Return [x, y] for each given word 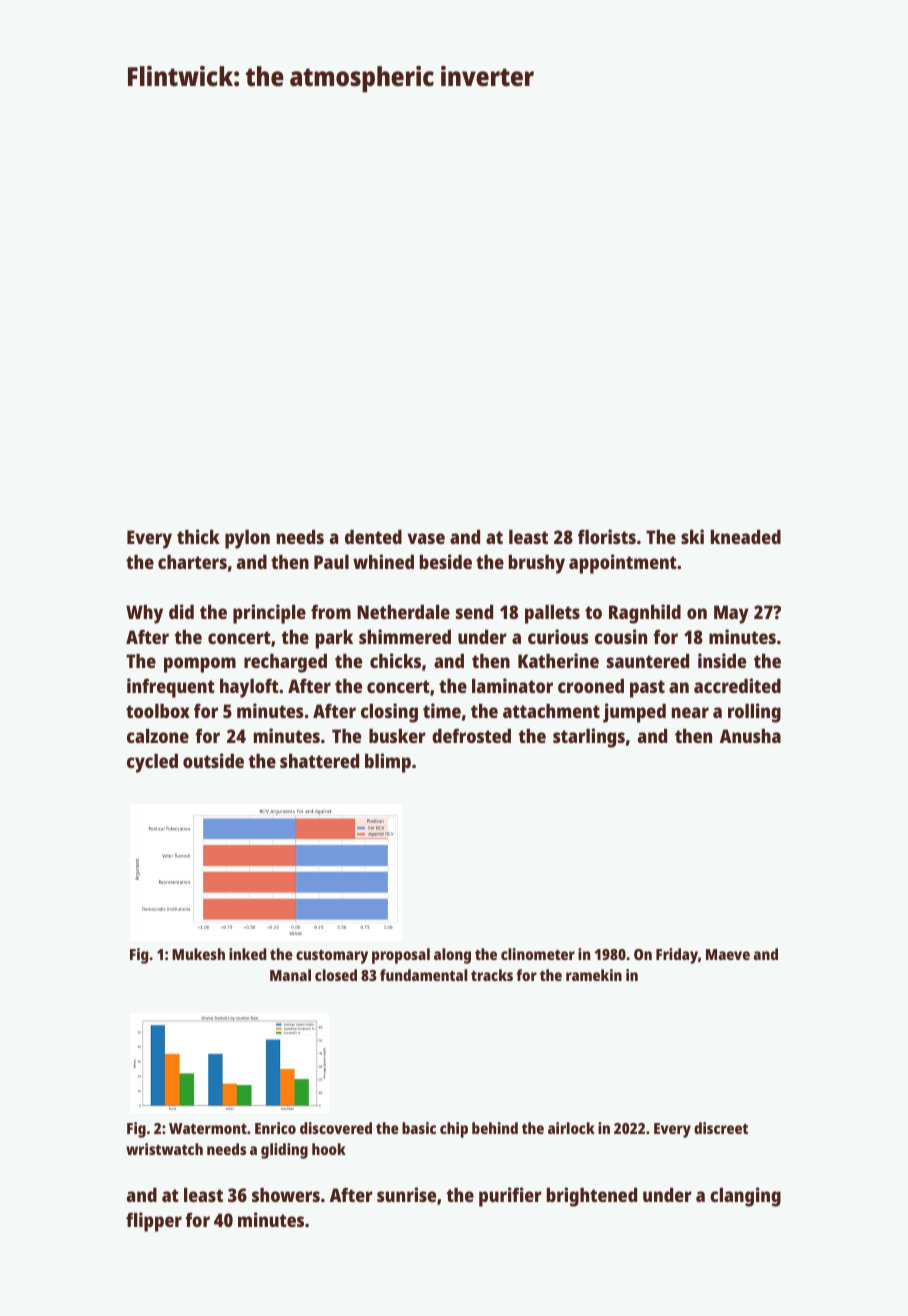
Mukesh [198, 954]
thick [198, 536]
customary [332, 957]
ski [692, 536]
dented [373, 537]
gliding [284, 1151]
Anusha [750, 736]
